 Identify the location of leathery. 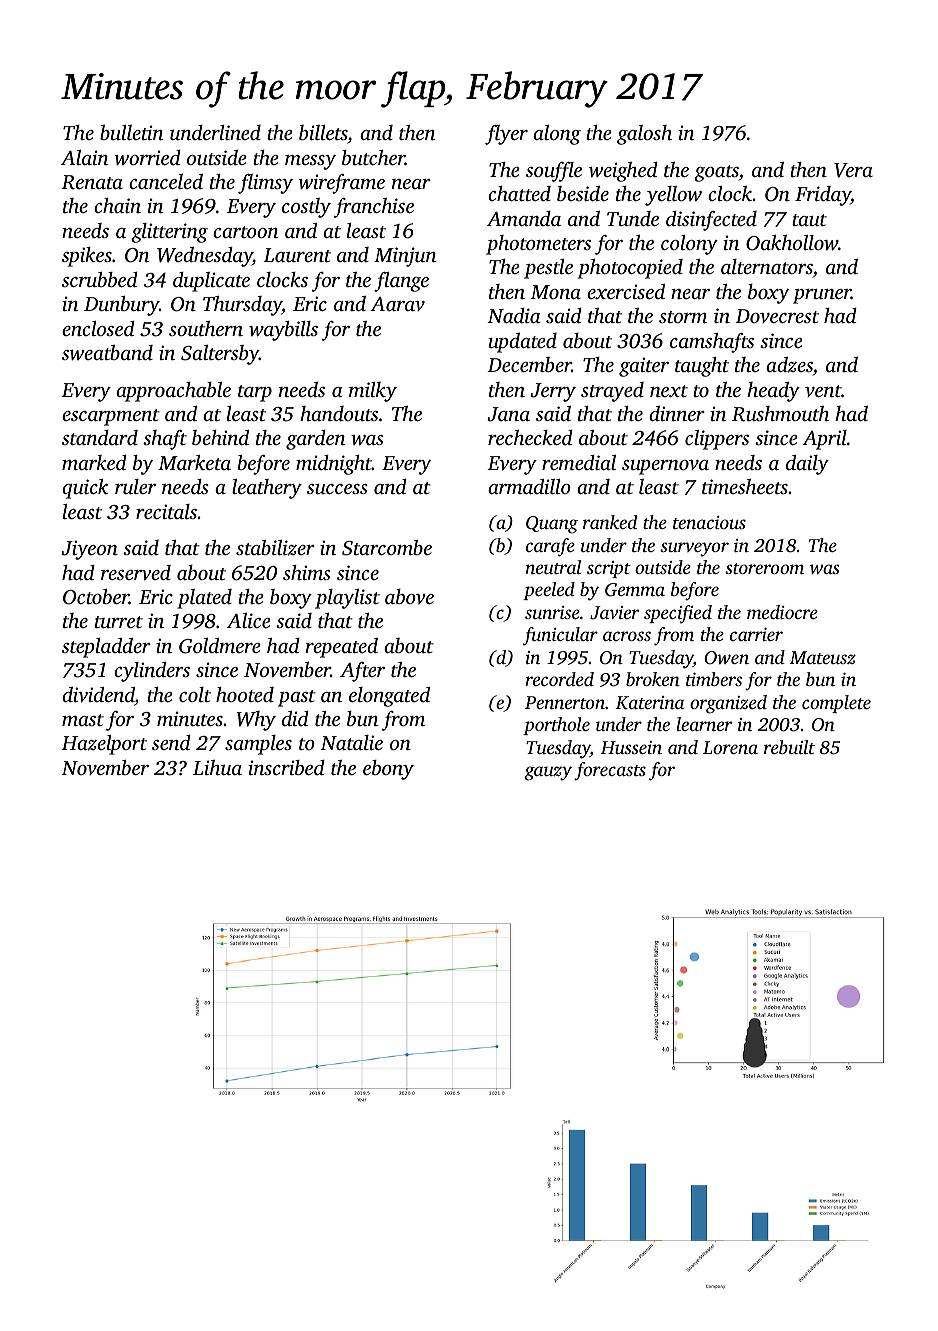
(267, 489).
